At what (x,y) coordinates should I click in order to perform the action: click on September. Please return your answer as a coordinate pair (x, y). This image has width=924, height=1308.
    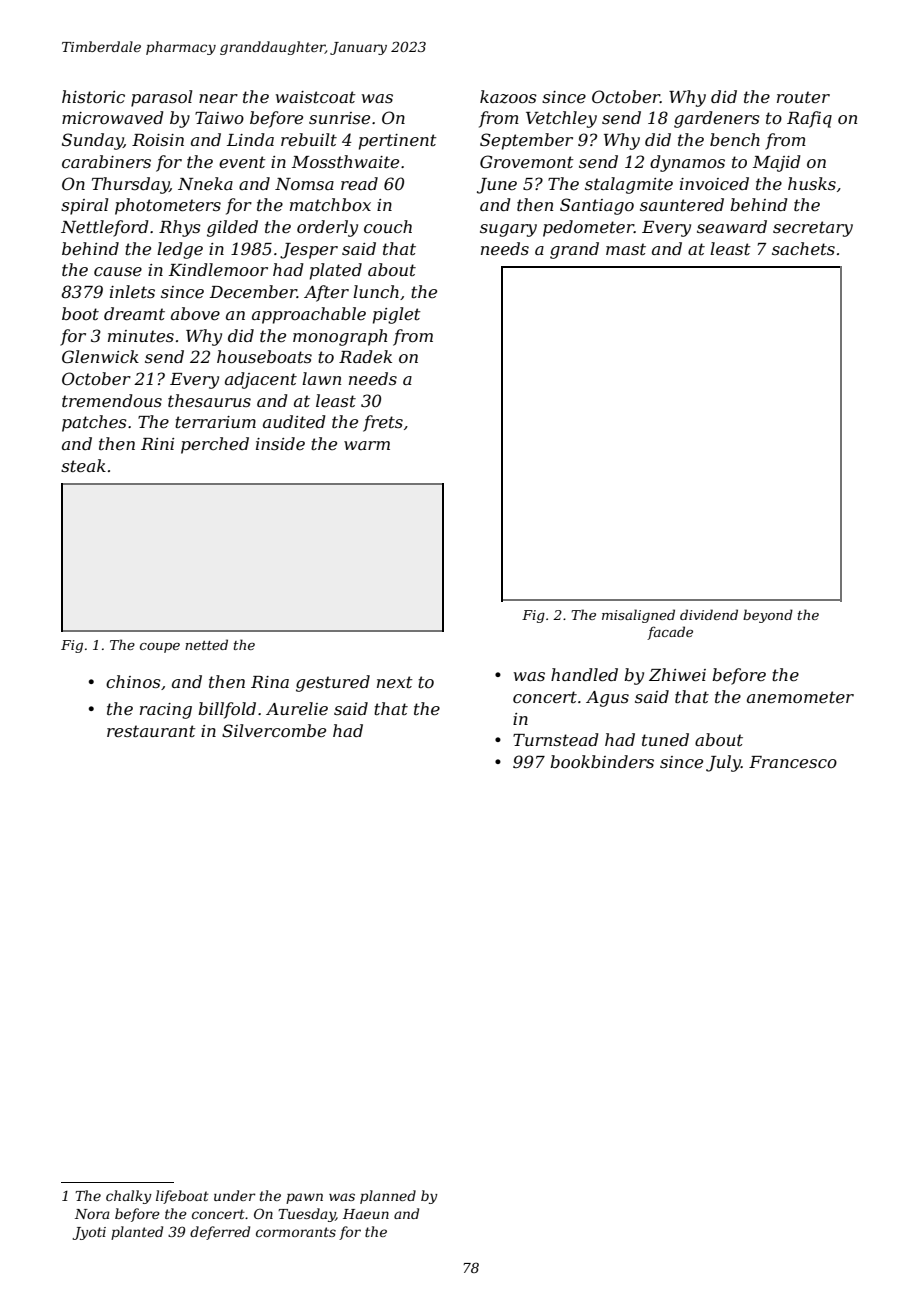
    Looking at the image, I should click on (526, 141).
